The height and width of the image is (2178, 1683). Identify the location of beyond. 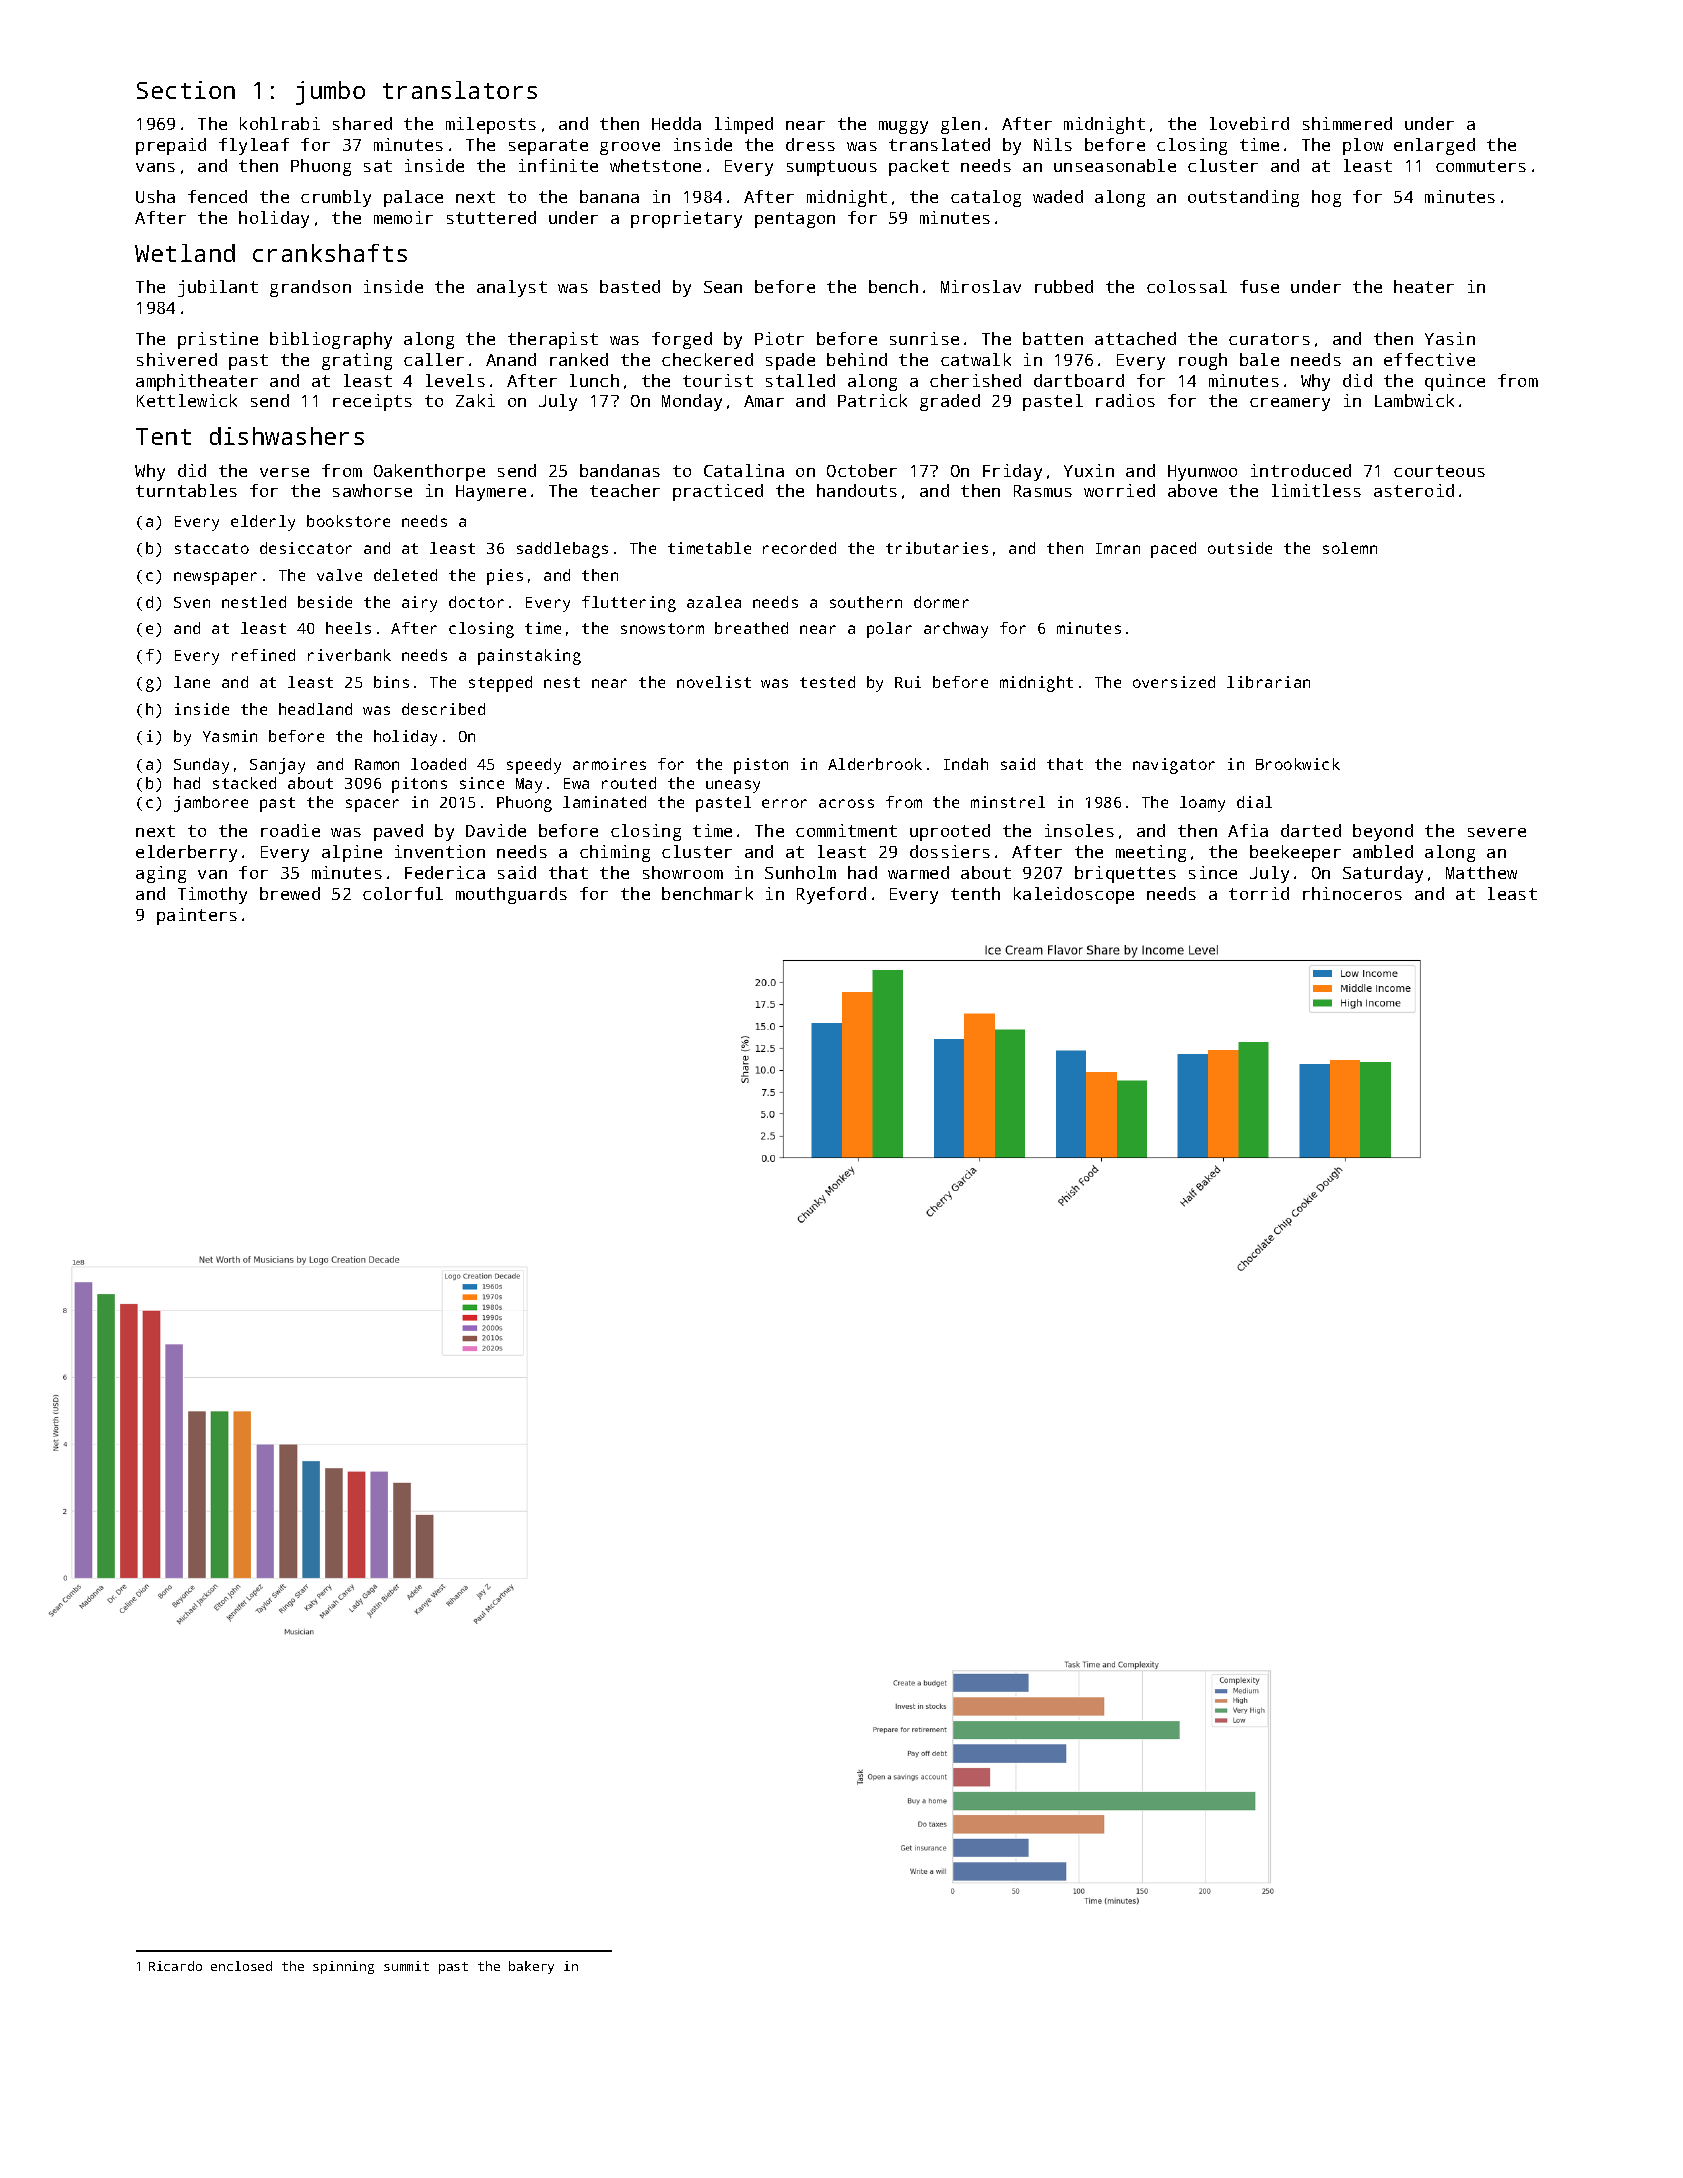
(1383, 832).
